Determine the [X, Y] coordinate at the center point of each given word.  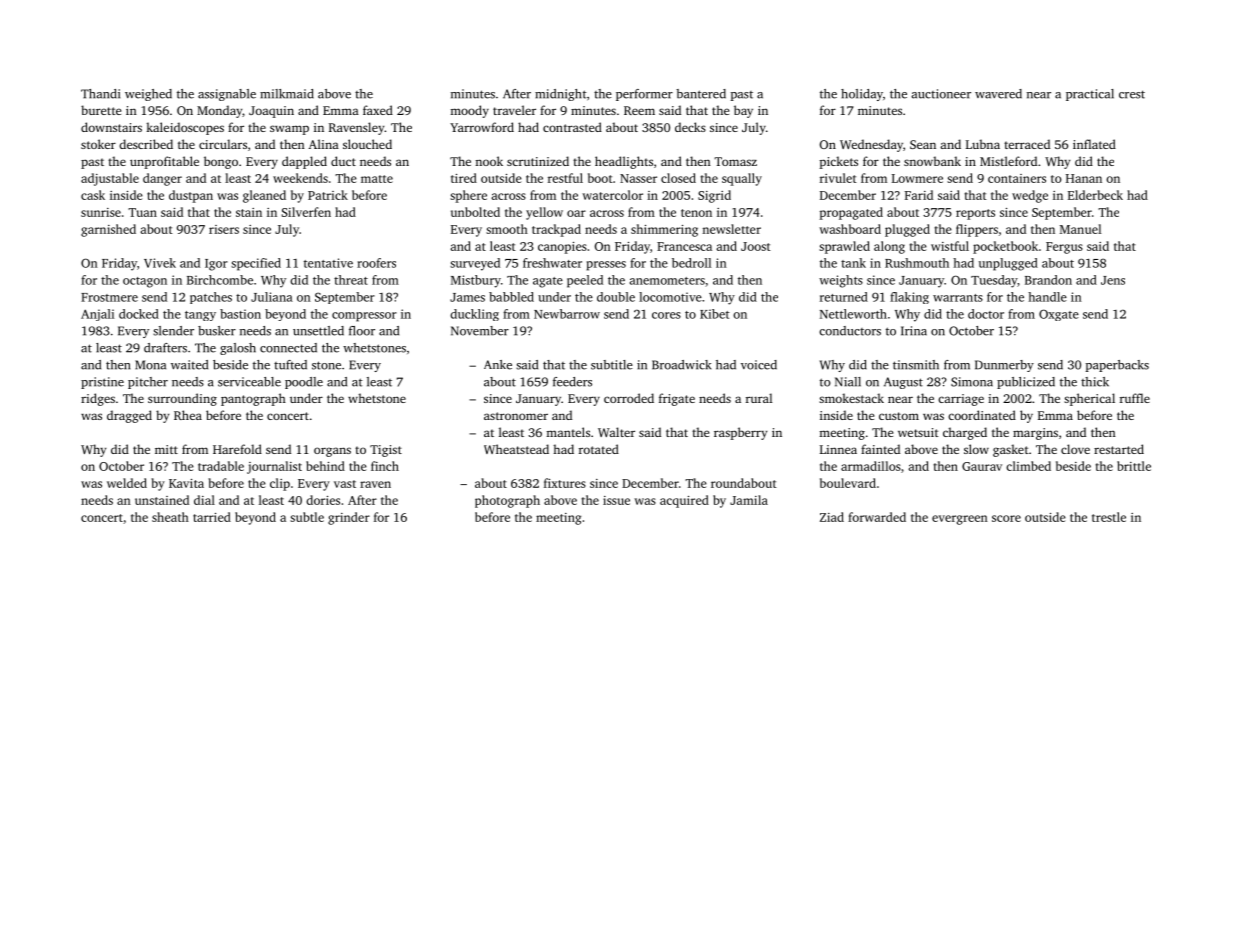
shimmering [664, 230]
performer [644, 95]
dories [323, 500]
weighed [148, 95]
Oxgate [1059, 315]
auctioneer [941, 94]
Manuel [1080, 229]
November [480, 331]
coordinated [982, 415]
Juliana [272, 297]
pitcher [148, 383]
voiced [759, 365]
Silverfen [306, 212]
